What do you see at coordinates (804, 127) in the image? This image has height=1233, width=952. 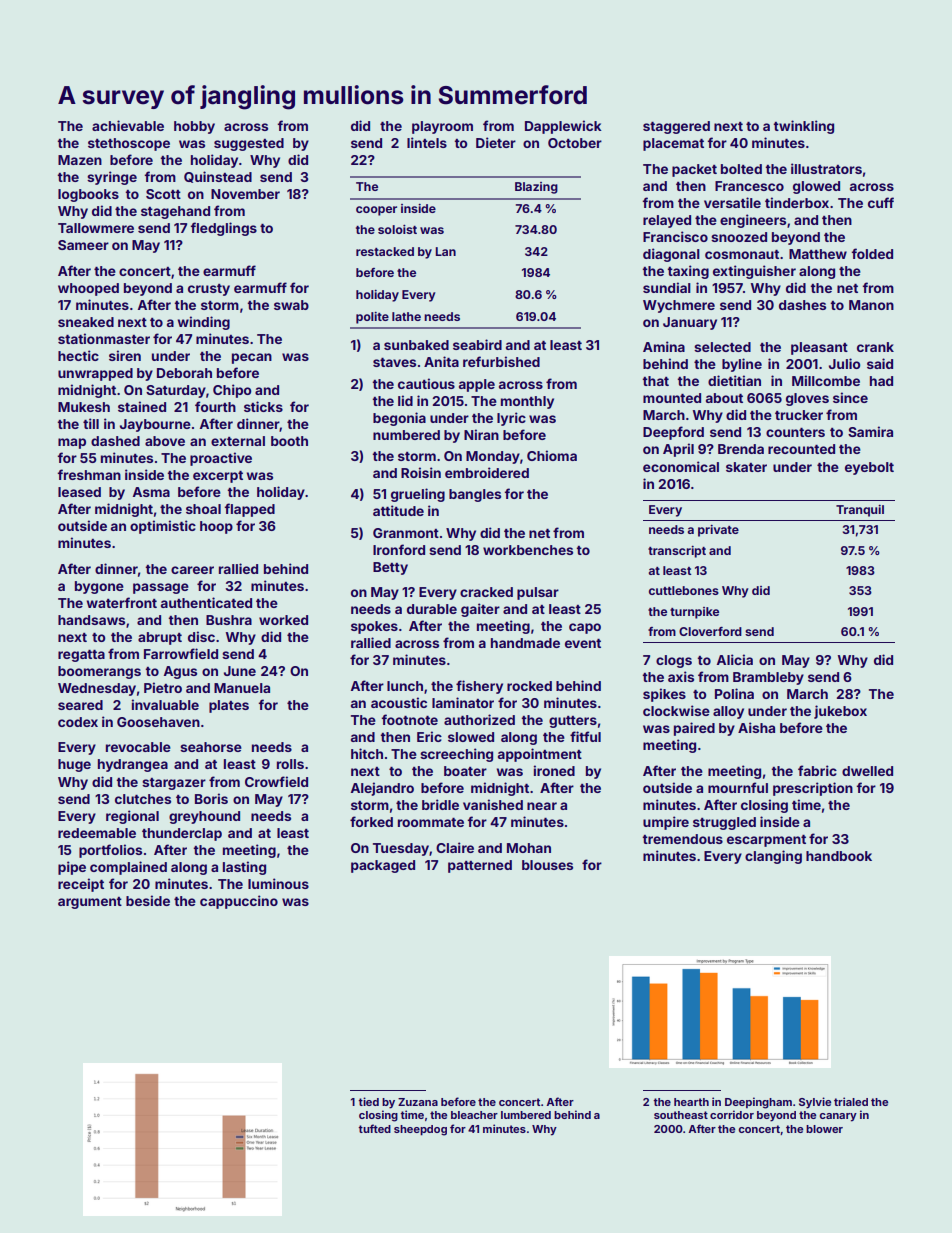 I see `twinkling` at bounding box center [804, 127].
